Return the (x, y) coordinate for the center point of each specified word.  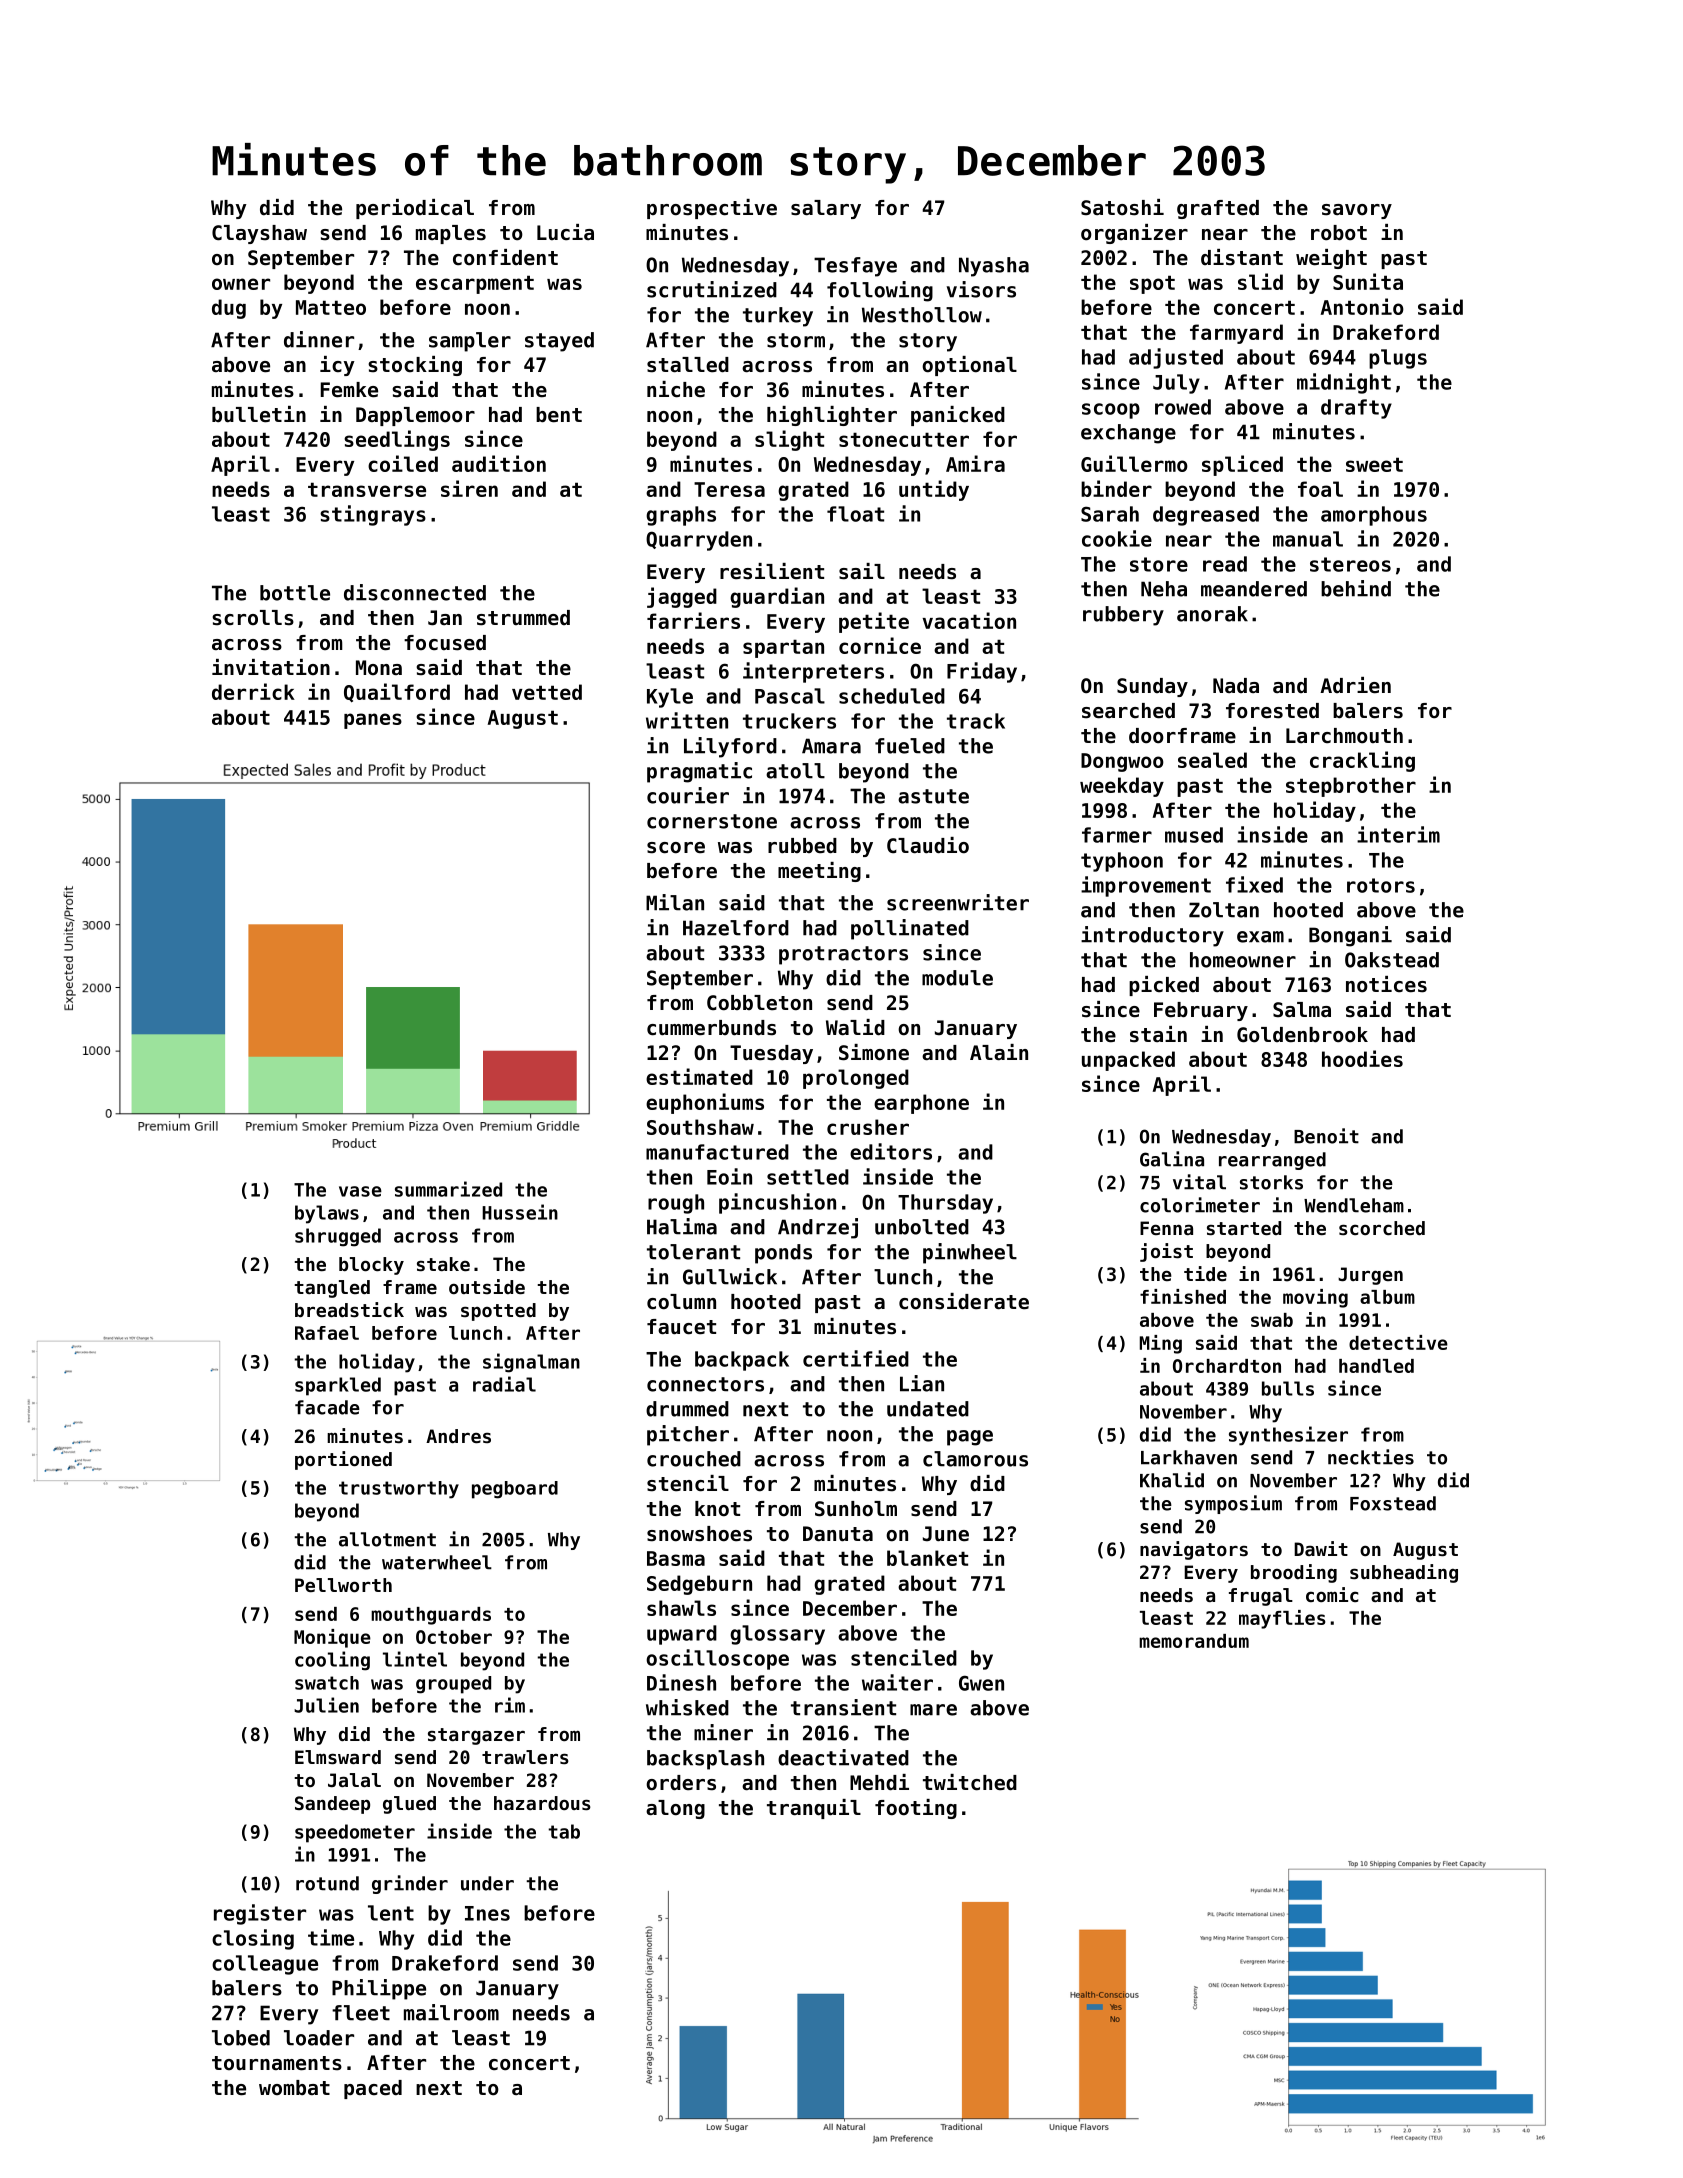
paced (373, 2089)
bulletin (259, 414)
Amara (831, 746)
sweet (1374, 464)
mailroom (451, 2012)
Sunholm (856, 1509)
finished (1183, 1296)
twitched (970, 1782)
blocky (371, 1266)
